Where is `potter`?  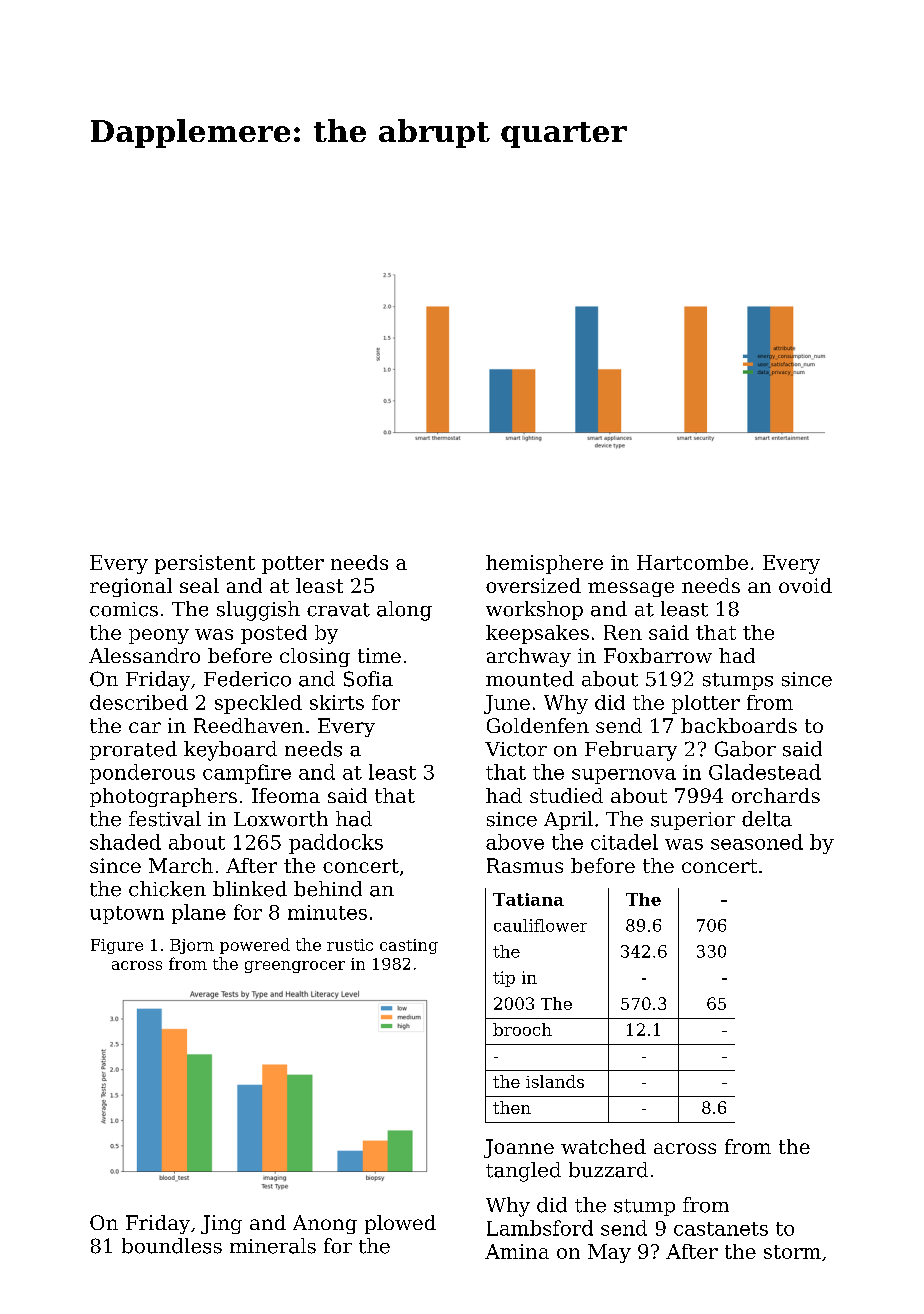 potter is located at coordinates (293, 565).
